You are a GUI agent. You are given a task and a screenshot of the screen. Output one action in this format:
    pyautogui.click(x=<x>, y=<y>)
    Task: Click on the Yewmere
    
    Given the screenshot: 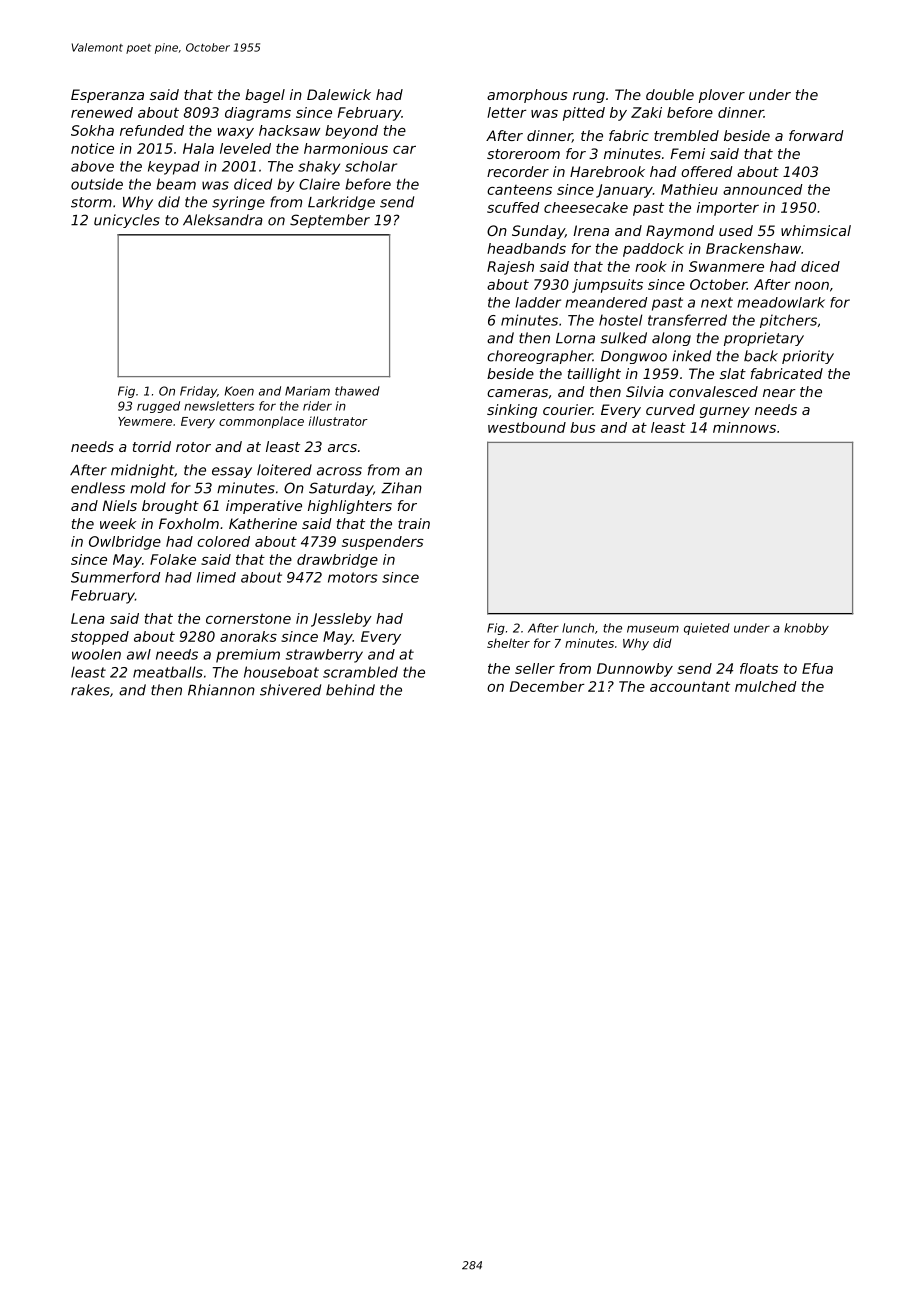 What is the action you would take?
    pyautogui.click(x=145, y=421)
